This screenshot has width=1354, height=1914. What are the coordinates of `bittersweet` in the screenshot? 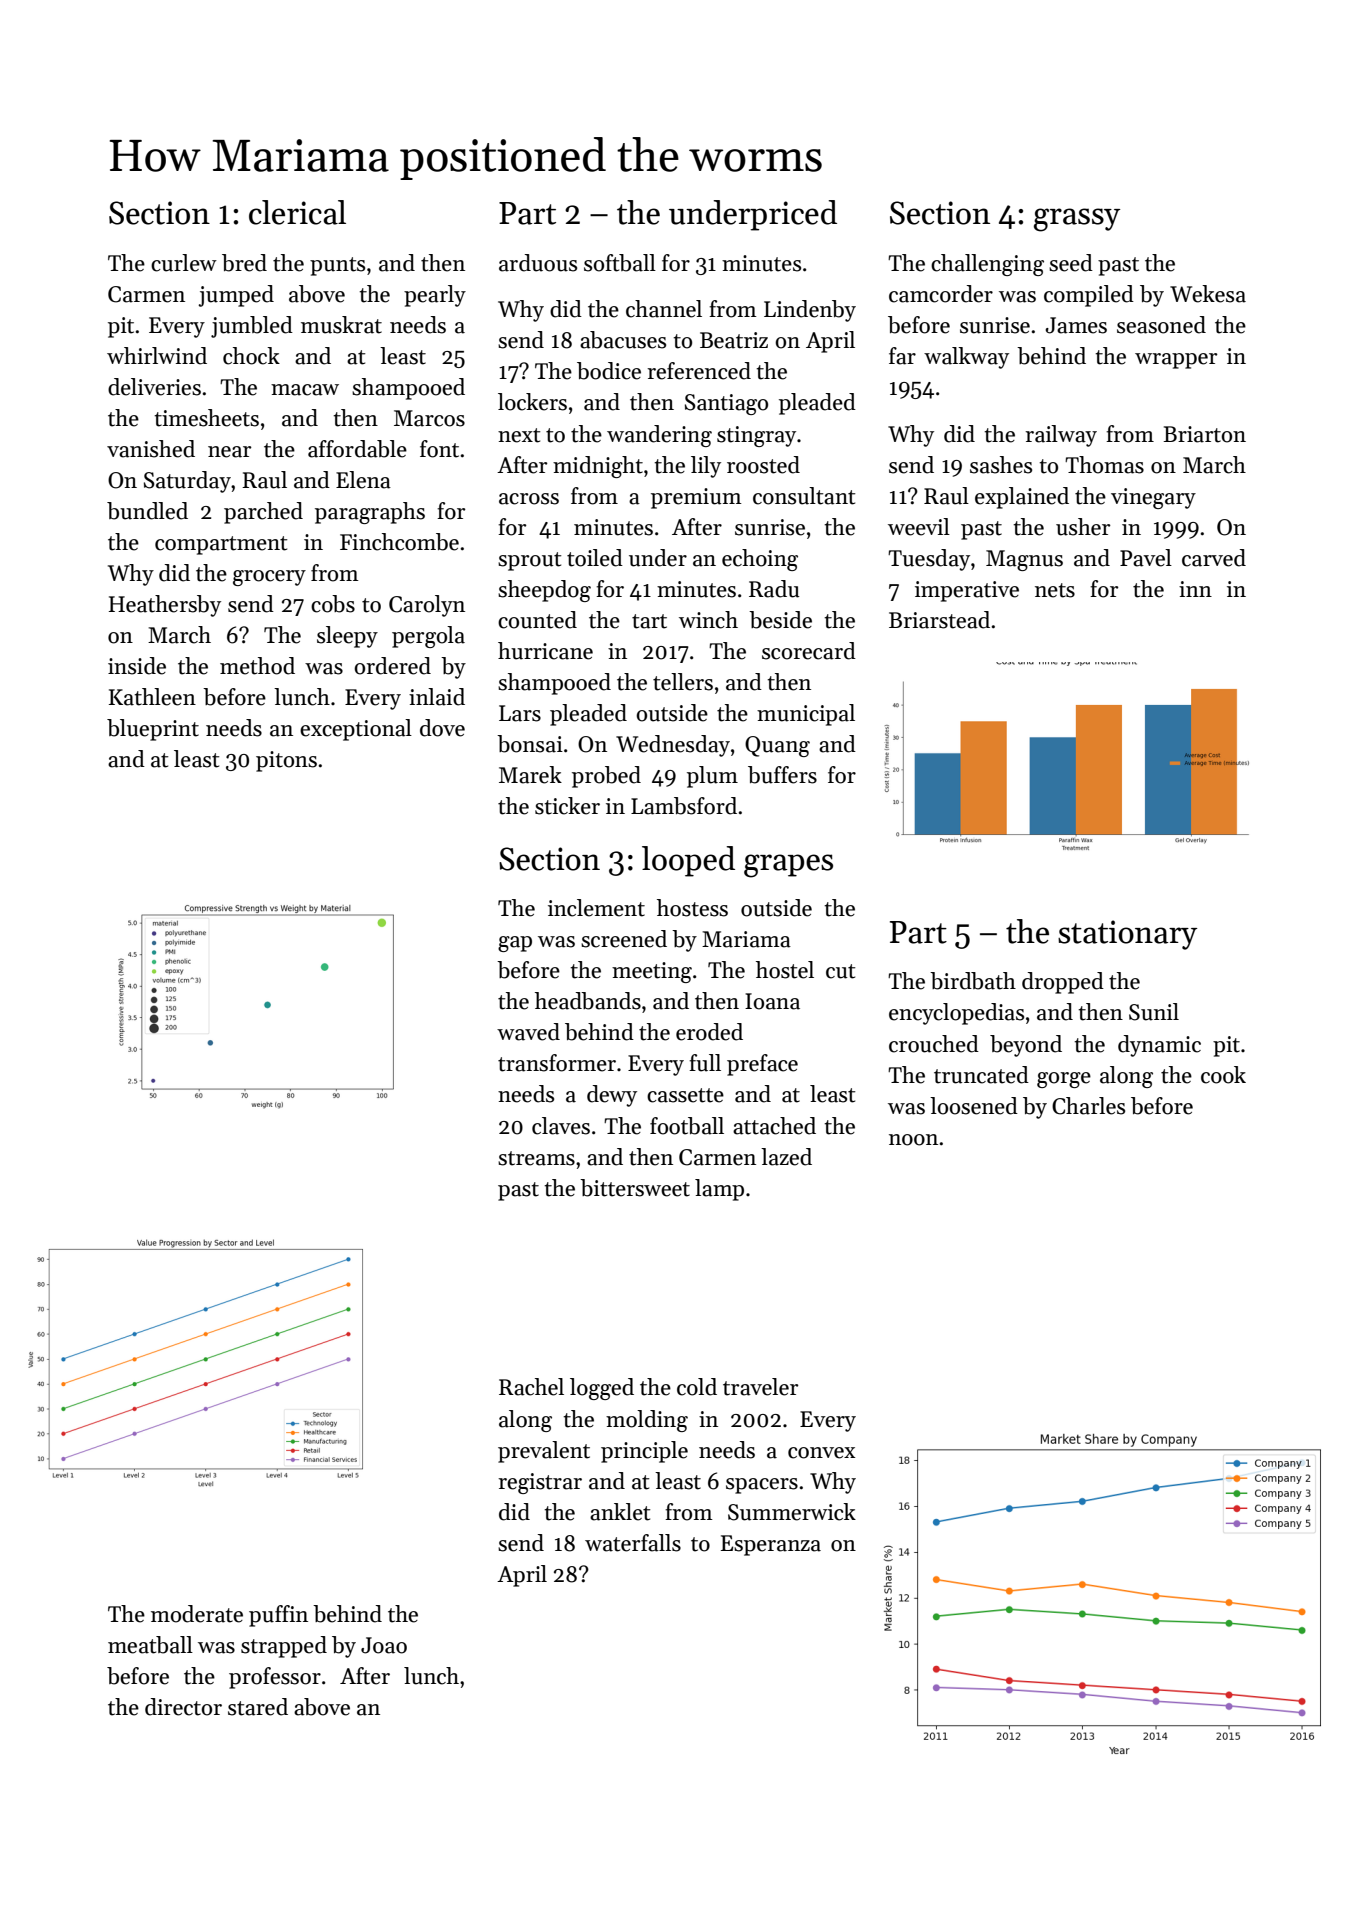 It's located at (635, 1188).
